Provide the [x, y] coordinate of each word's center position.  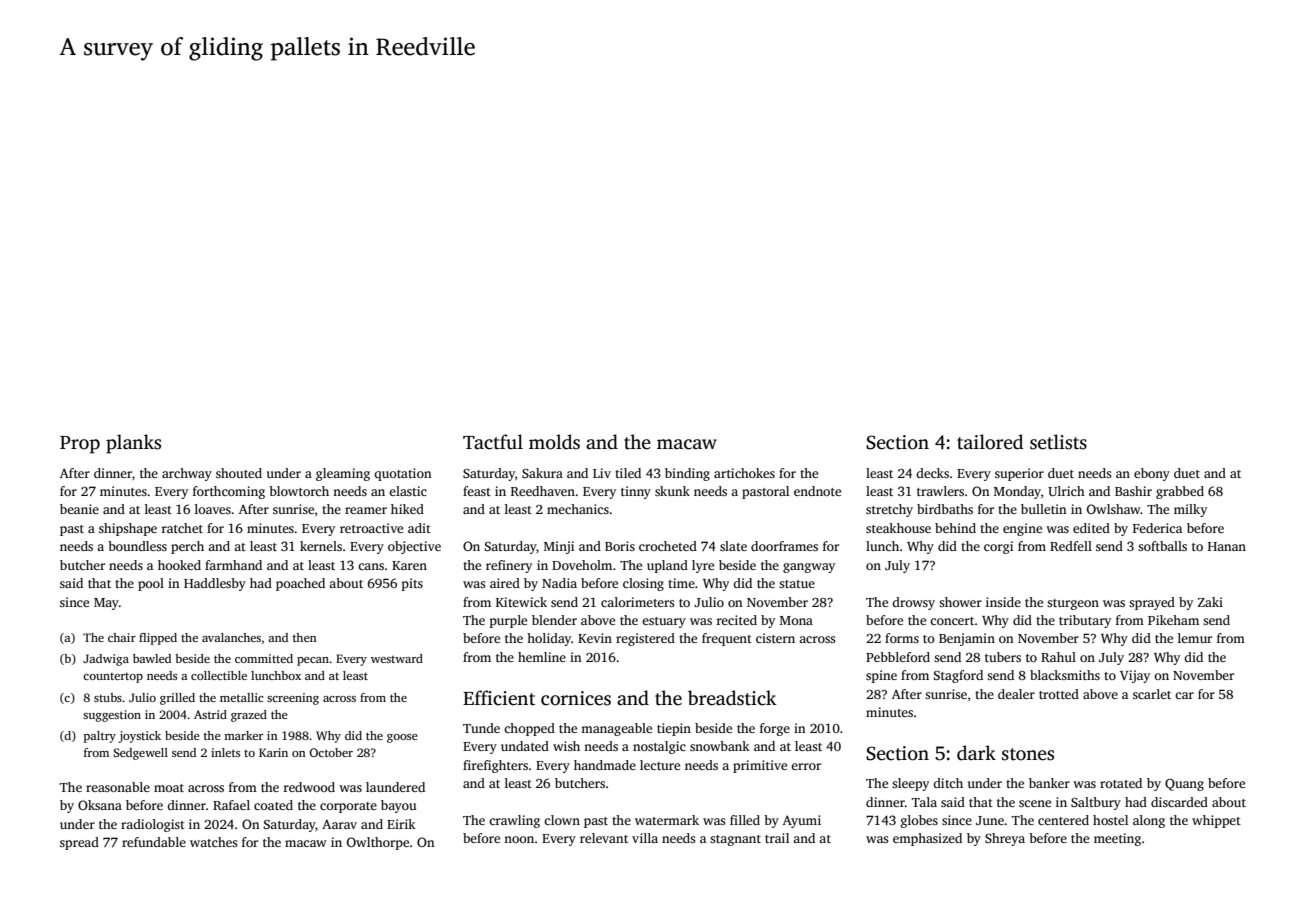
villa [645, 838]
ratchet [182, 528]
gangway [809, 568]
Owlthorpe [378, 843]
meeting [1117, 839]
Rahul [1058, 657]
